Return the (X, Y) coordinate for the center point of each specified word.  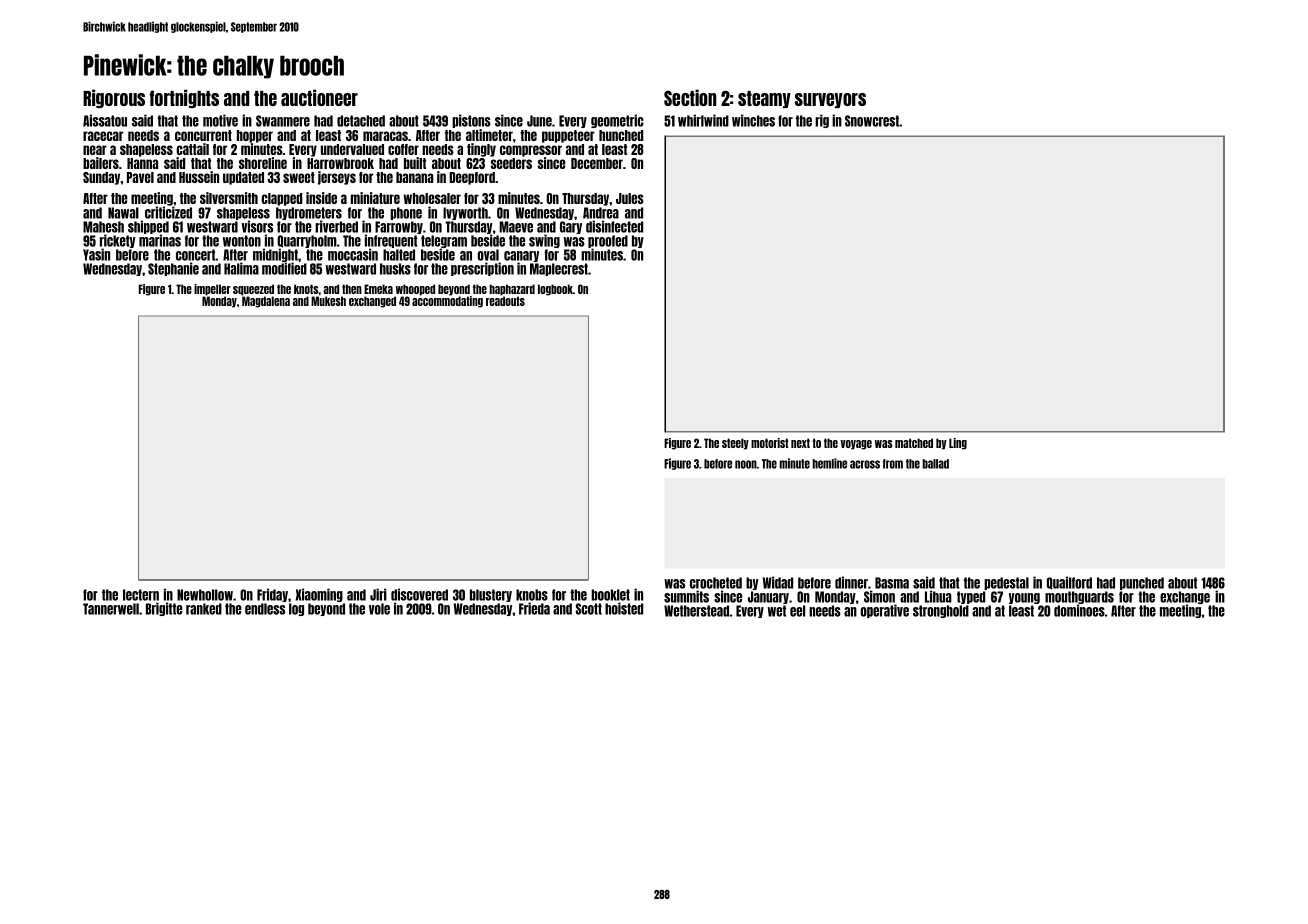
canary (521, 257)
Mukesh (328, 301)
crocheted (716, 583)
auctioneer (319, 97)
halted (399, 255)
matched (914, 443)
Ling (958, 444)
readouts (505, 301)
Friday (272, 595)
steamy (764, 99)
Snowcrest (872, 121)
